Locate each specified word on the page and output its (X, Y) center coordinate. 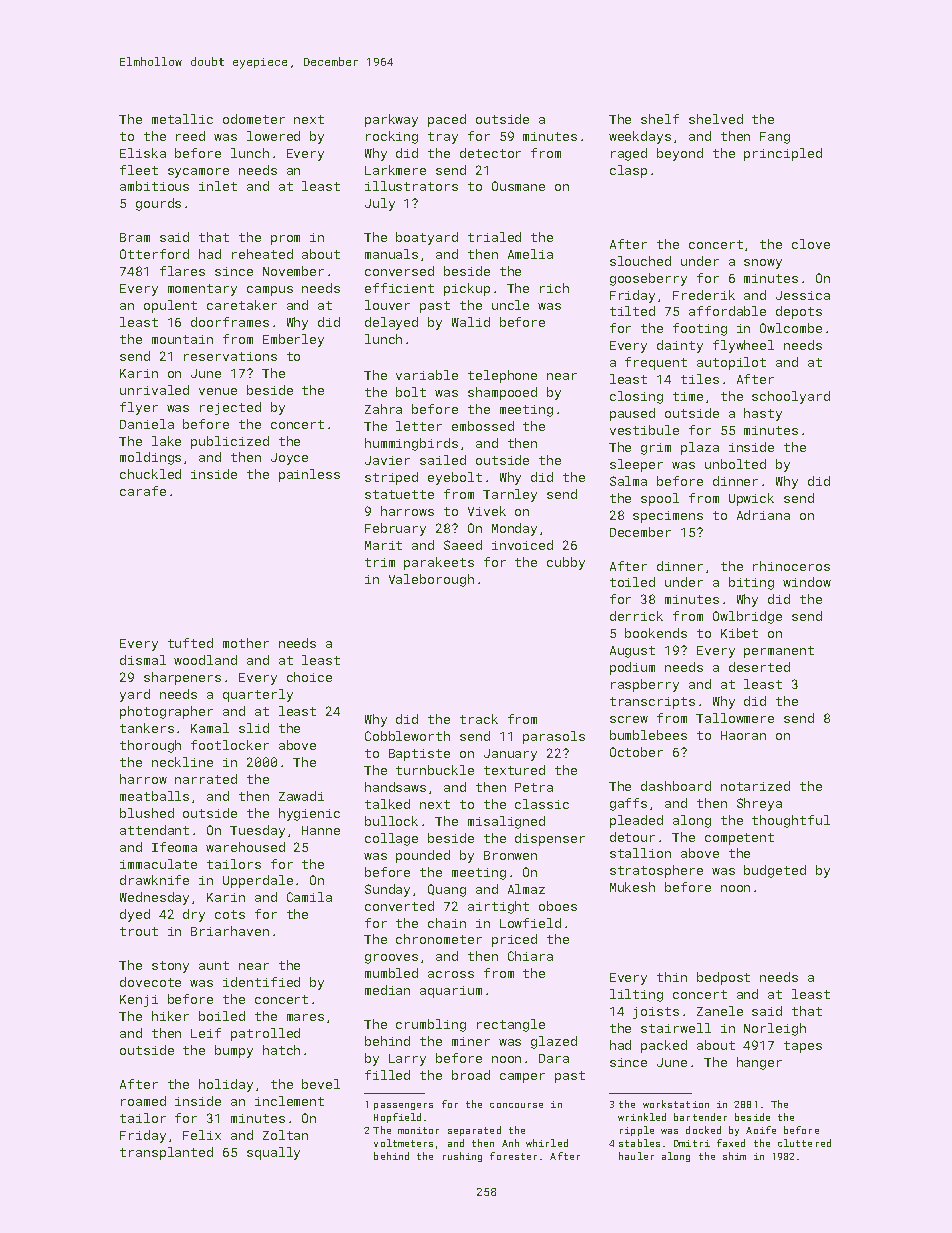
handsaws (395, 787)
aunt (214, 965)
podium (632, 668)
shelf (660, 119)
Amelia (530, 254)
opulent (170, 306)
